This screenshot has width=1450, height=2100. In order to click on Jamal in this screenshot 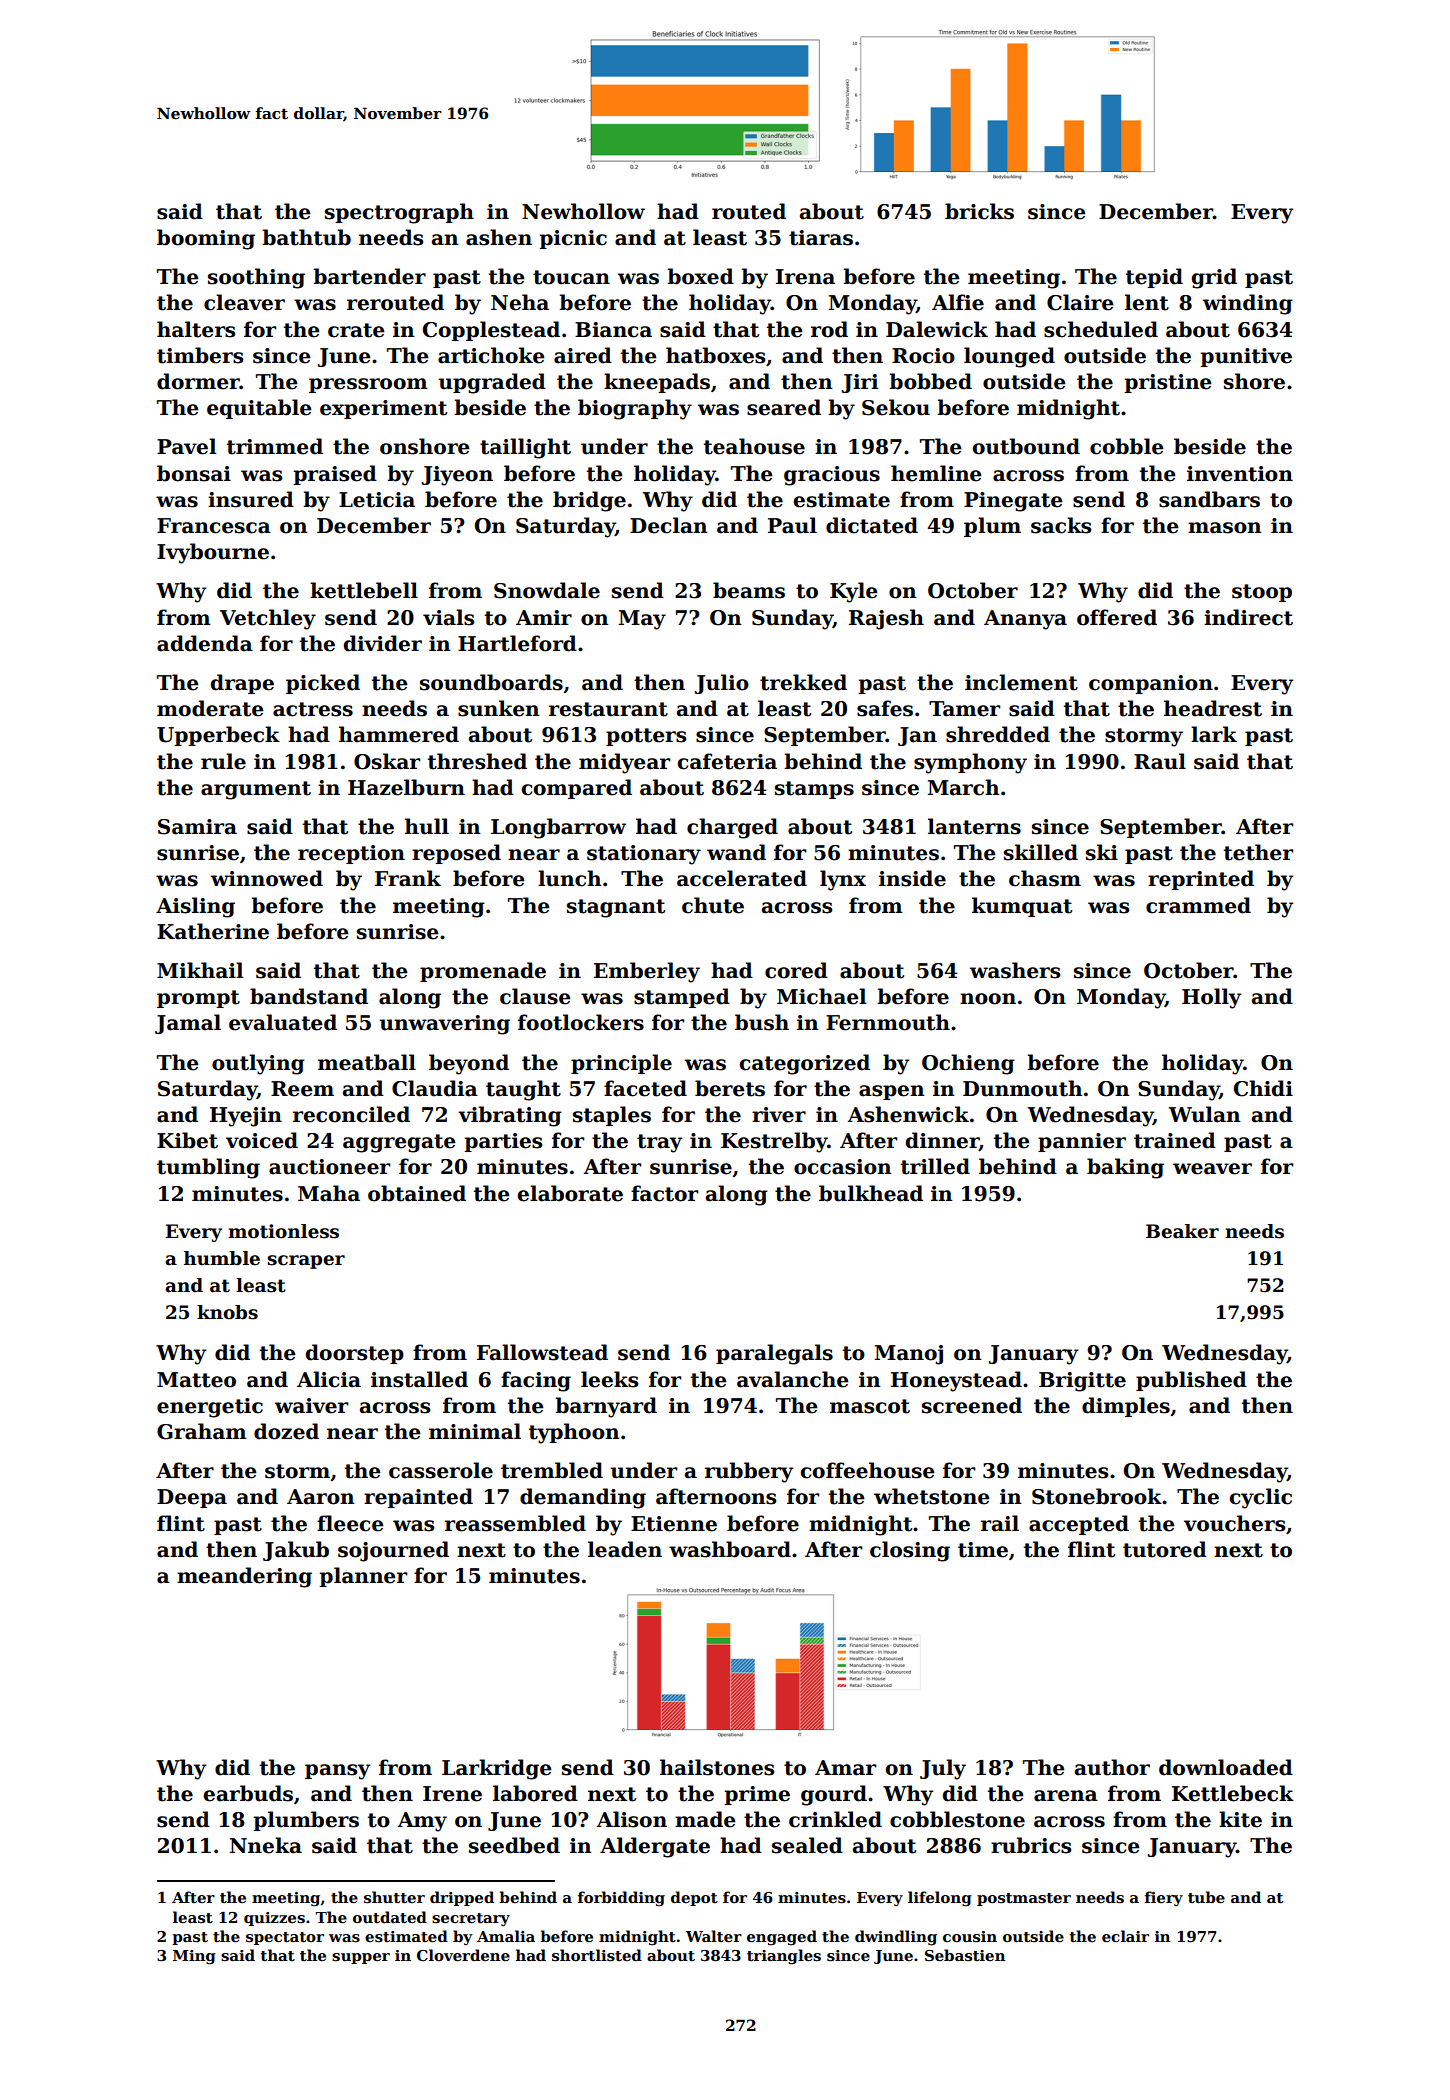, I will do `click(188, 1024)`.
